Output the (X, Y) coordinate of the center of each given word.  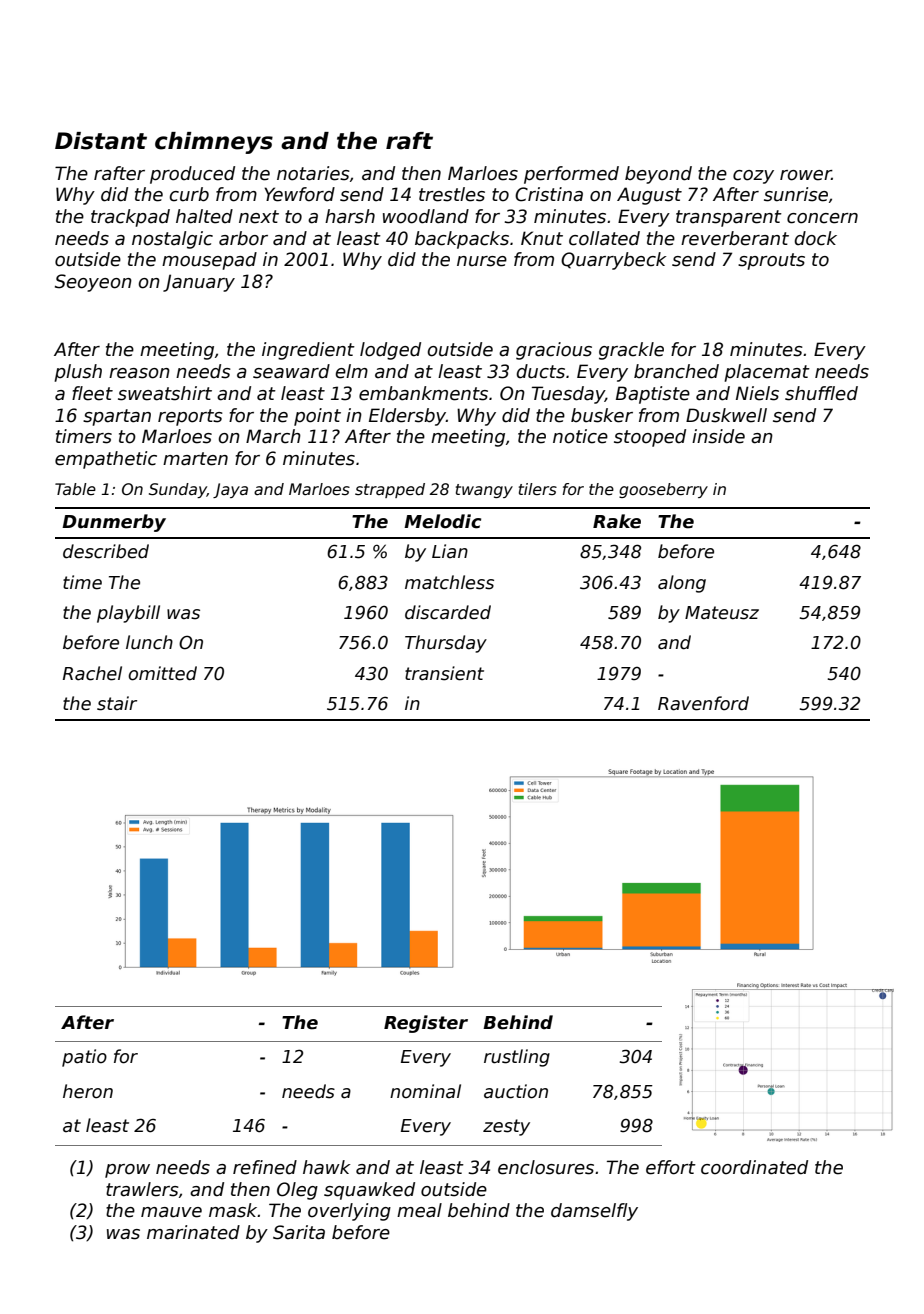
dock (815, 238)
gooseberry (663, 490)
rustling (517, 1058)
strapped (390, 490)
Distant (101, 141)
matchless (449, 582)
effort (671, 1167)
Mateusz (722, 613)
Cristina (549, 194)
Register (426, 1024)
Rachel (92, 673)
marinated (193, 1232)
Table (75, 489)
